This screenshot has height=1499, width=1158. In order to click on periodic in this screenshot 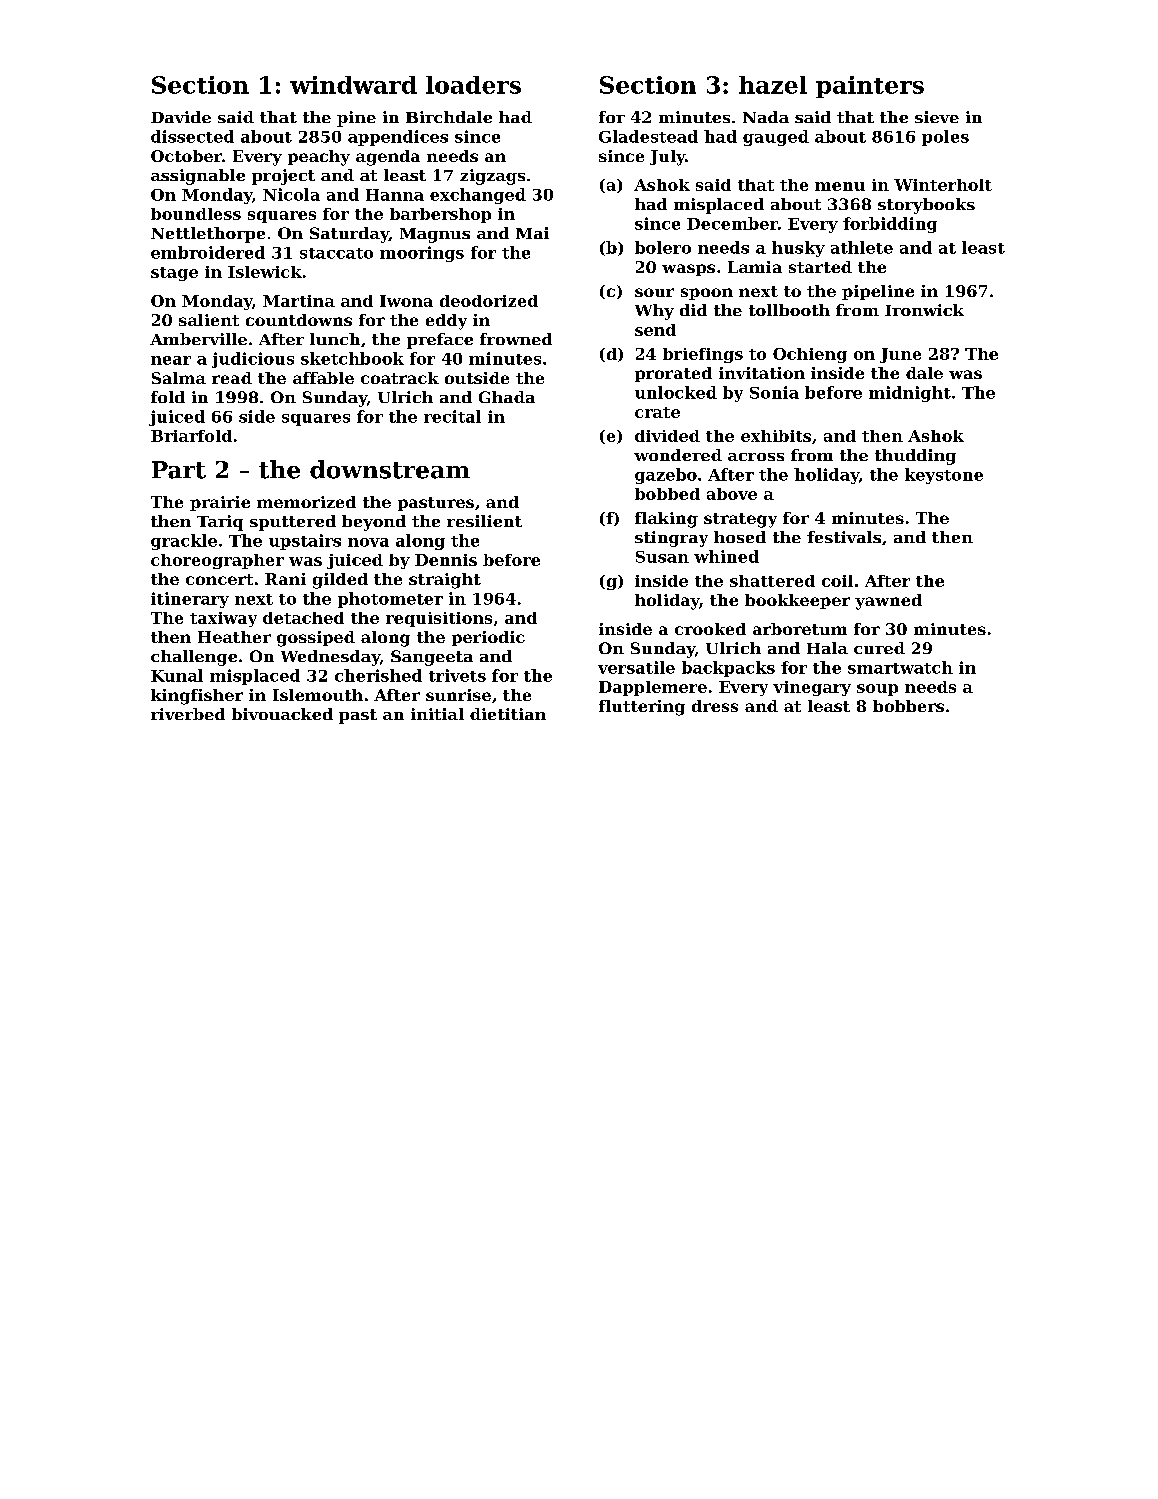, I will do `click(488, 638)`.
